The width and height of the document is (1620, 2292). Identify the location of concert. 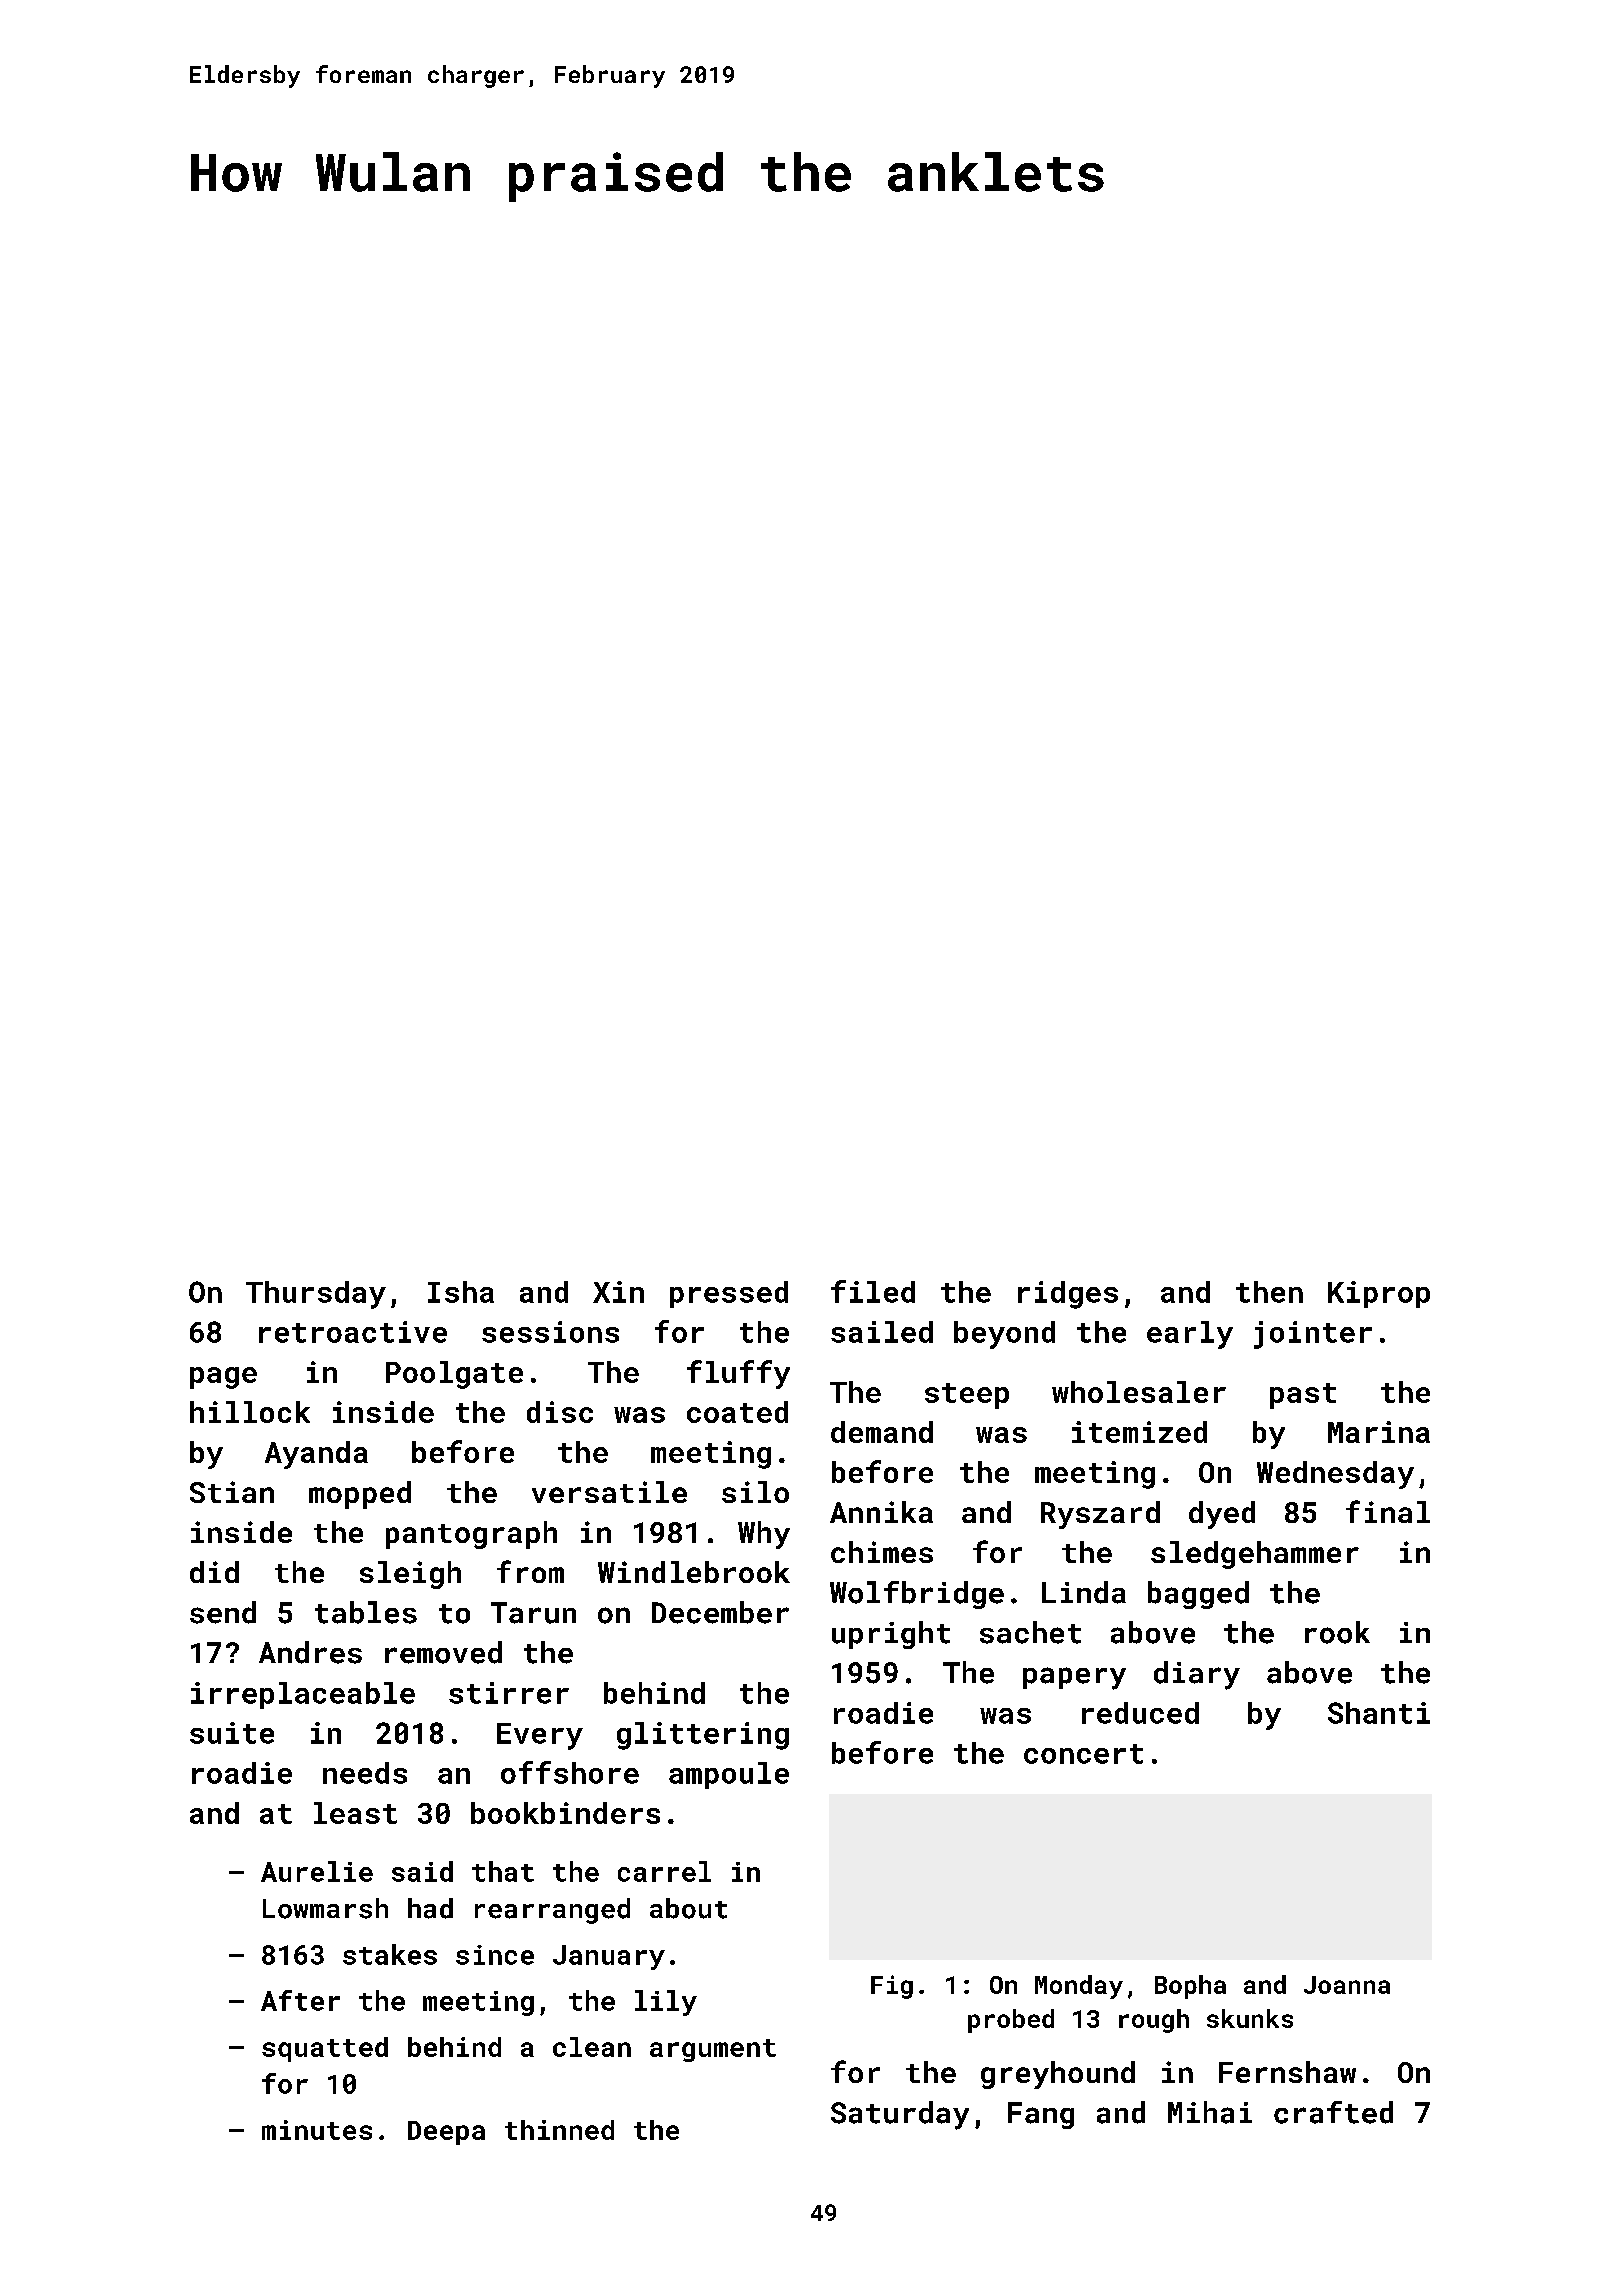
(1083, 1754).
